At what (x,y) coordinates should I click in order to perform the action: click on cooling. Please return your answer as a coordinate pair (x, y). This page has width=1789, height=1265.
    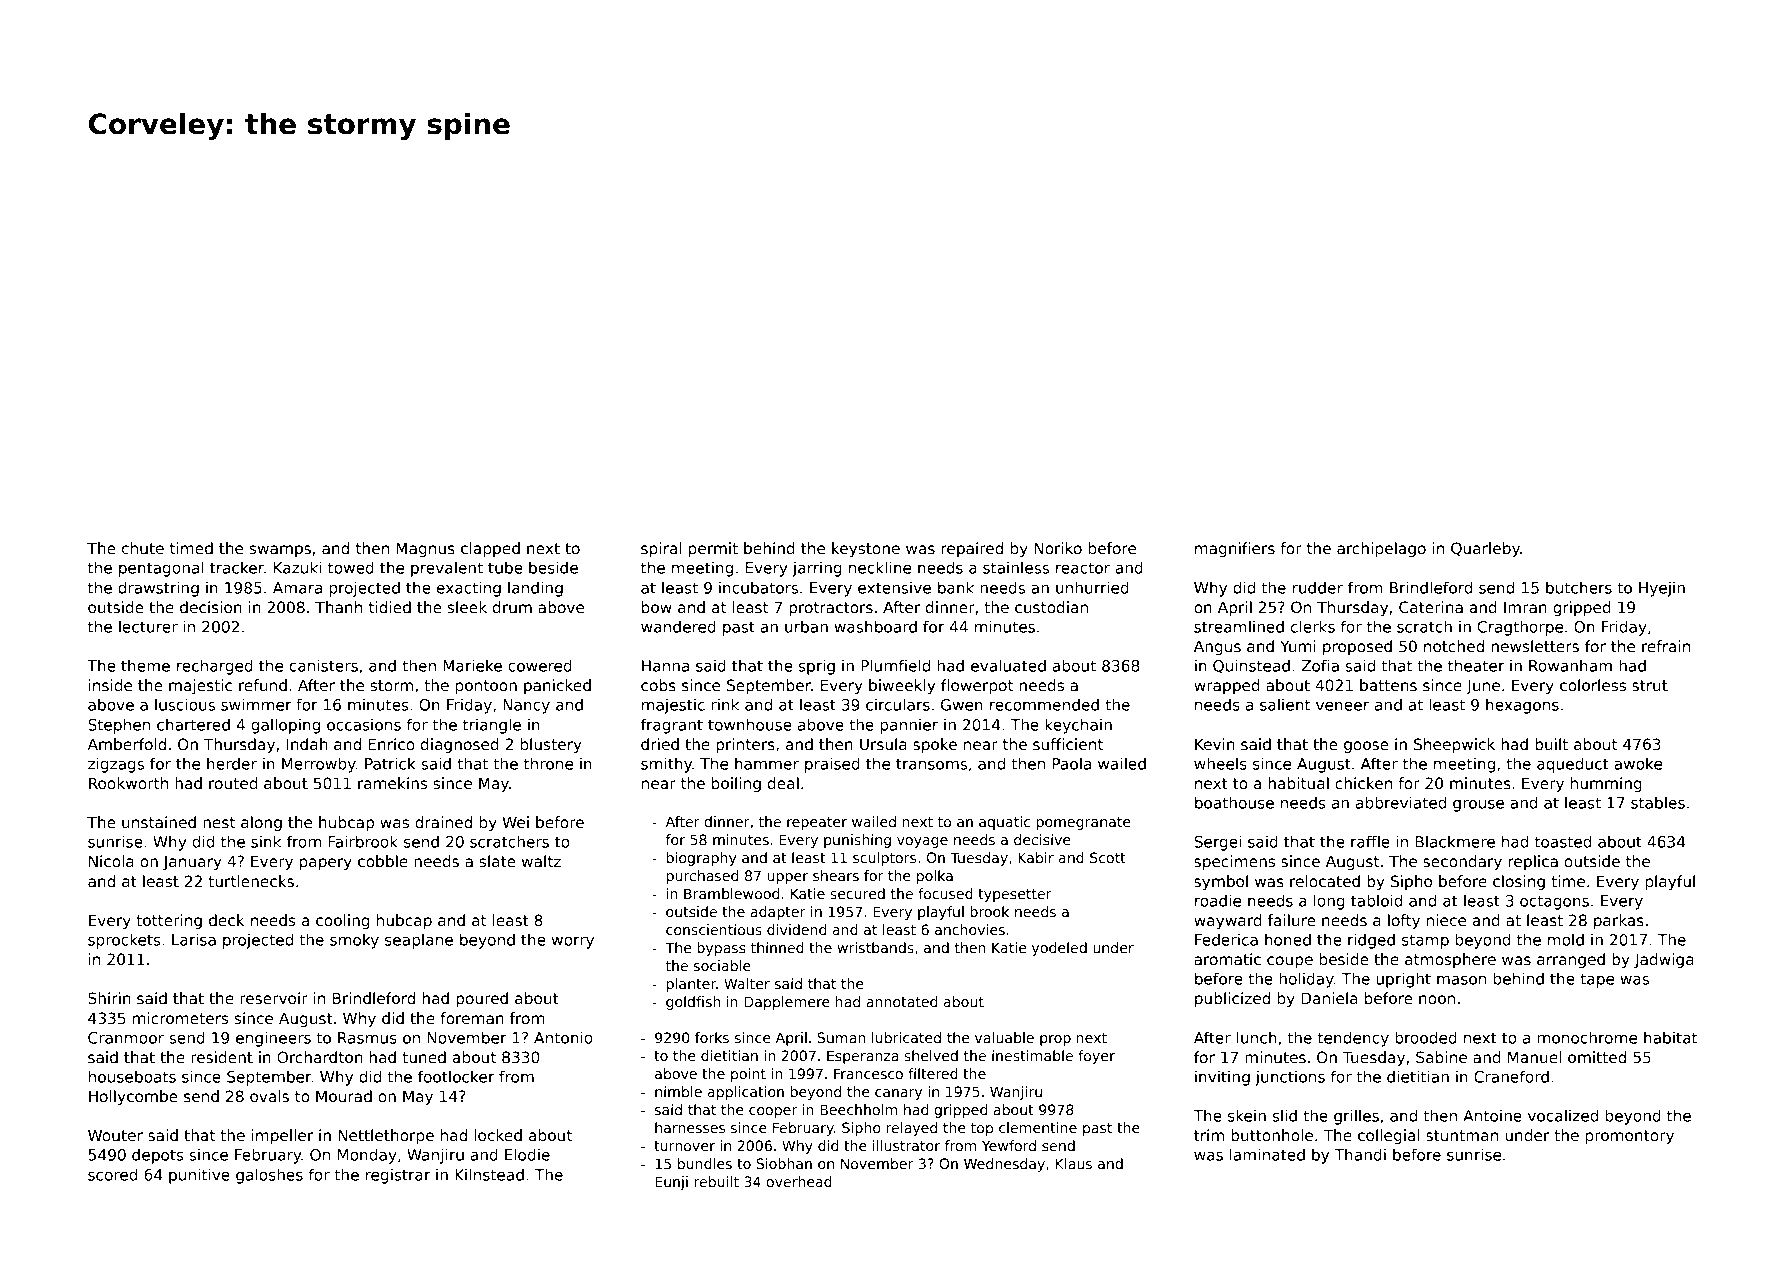
    Looking at the image, I should click on (342, 921).
